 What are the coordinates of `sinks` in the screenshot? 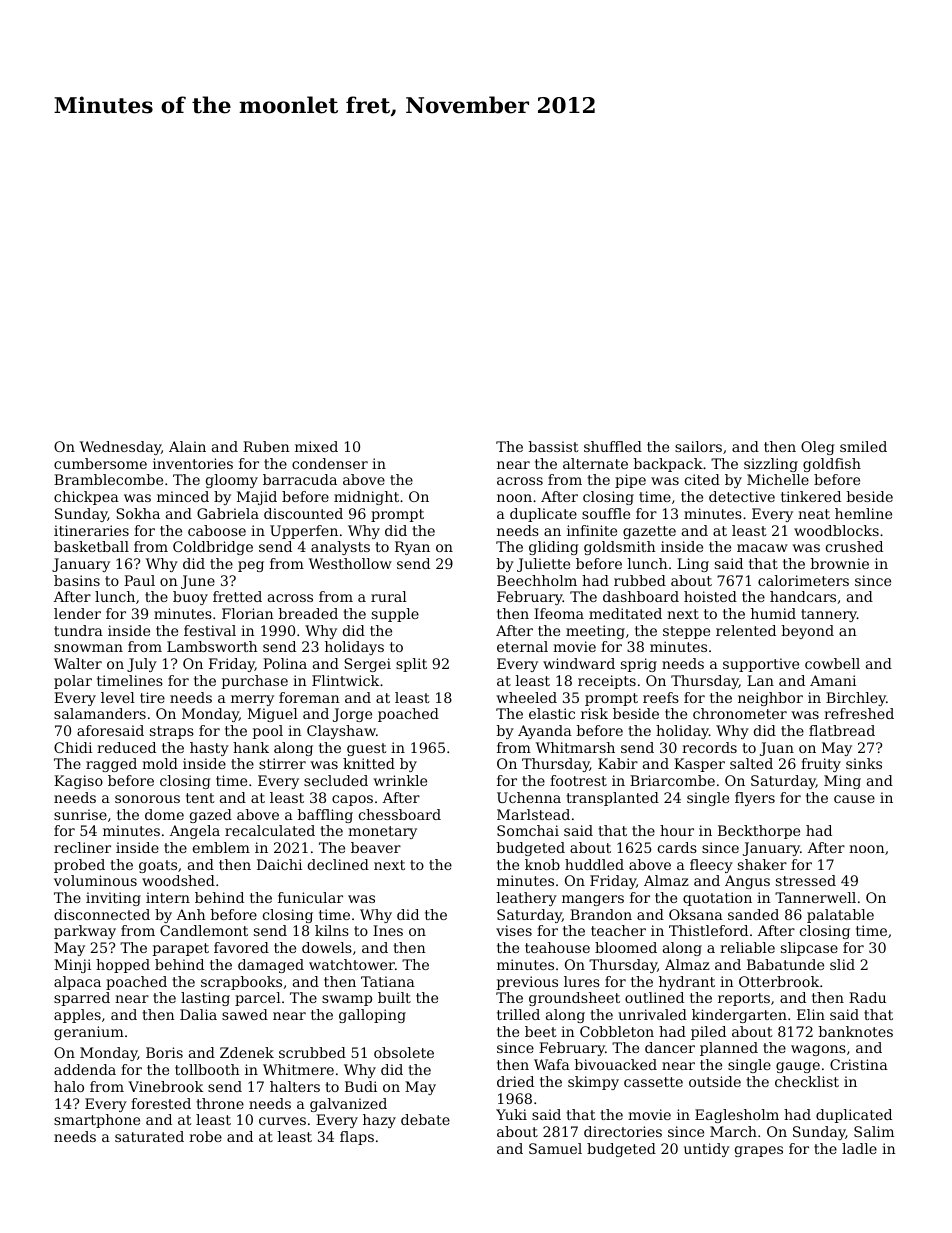 It's located at (864, 763).
